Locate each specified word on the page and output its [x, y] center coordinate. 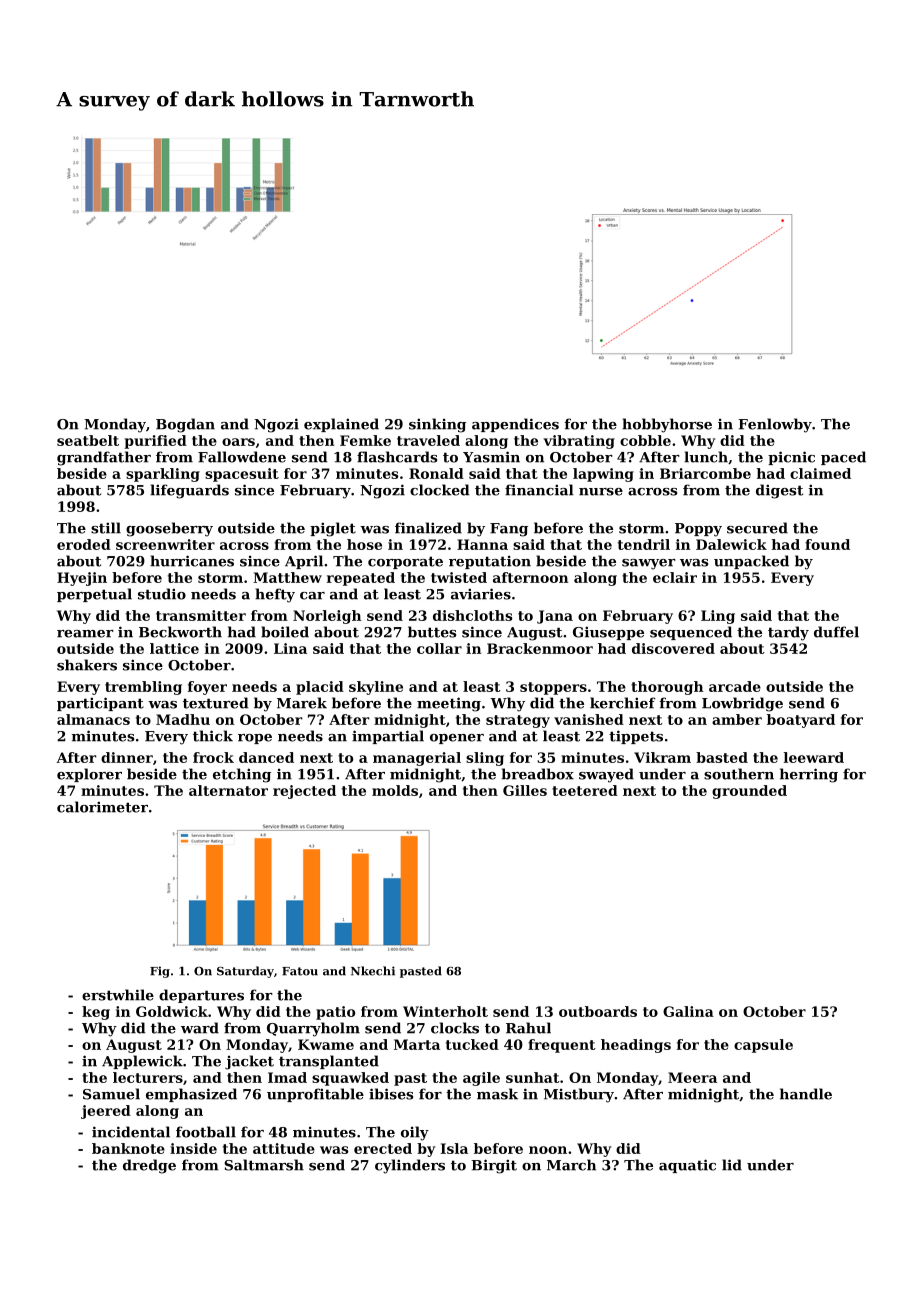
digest [779, 491]
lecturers [148, 1077]
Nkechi [373, 971]
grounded [749, 792]
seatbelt [88, 440]
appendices [515, 425]
